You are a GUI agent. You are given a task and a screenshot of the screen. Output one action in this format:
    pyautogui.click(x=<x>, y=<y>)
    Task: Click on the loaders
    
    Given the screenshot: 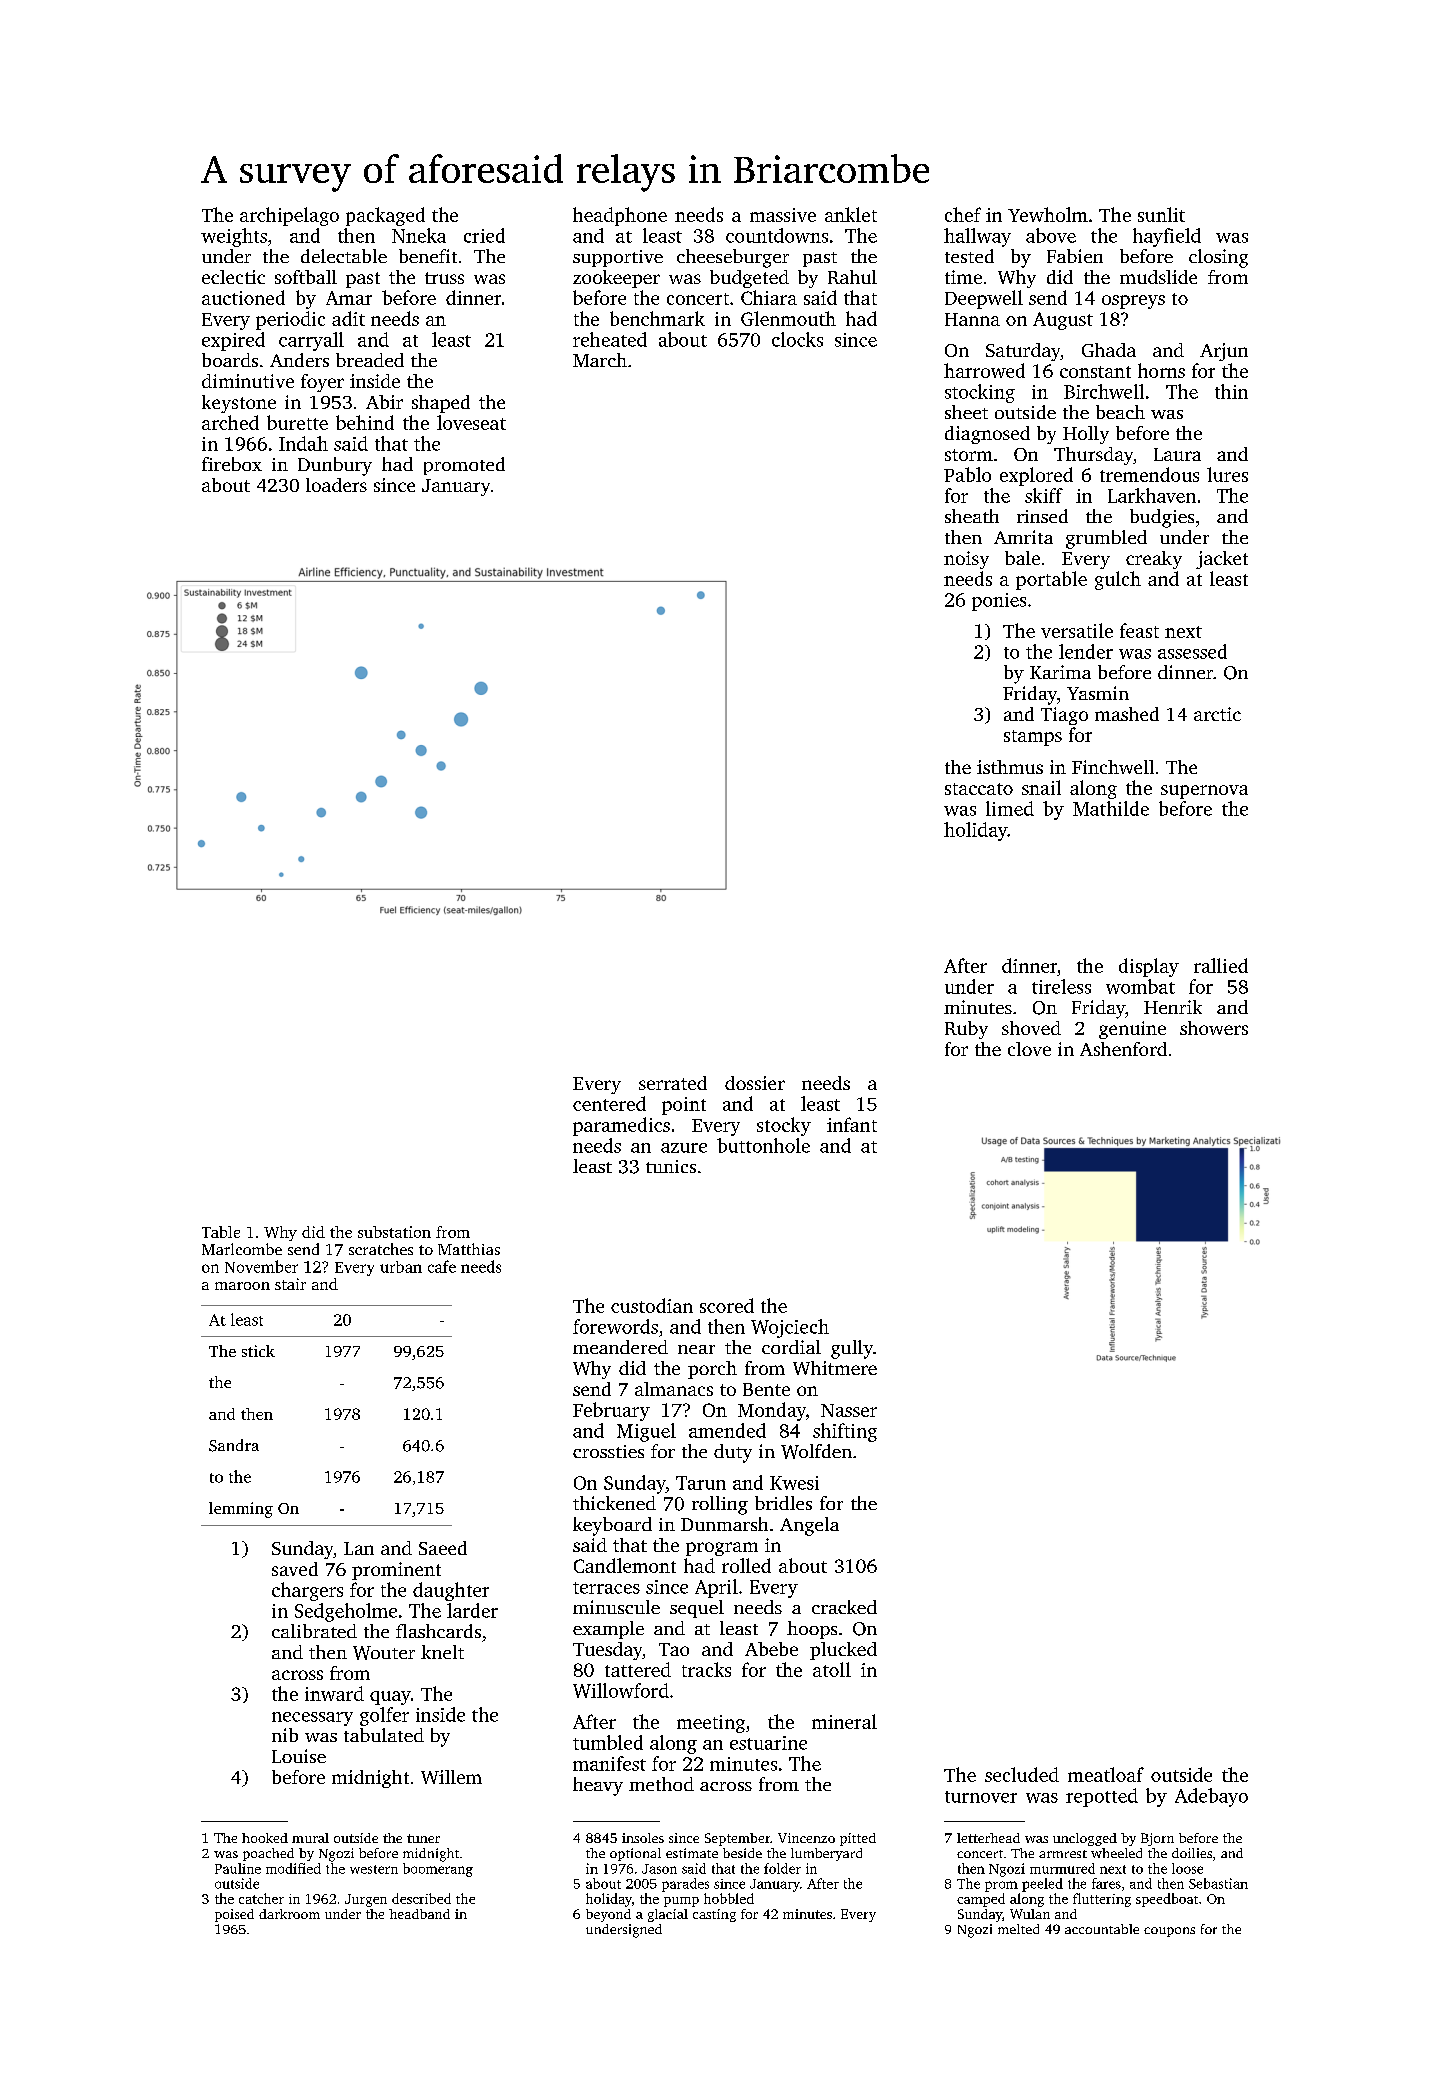 What is the action you would take?
    pyautogui.click(x=336, y=485)
